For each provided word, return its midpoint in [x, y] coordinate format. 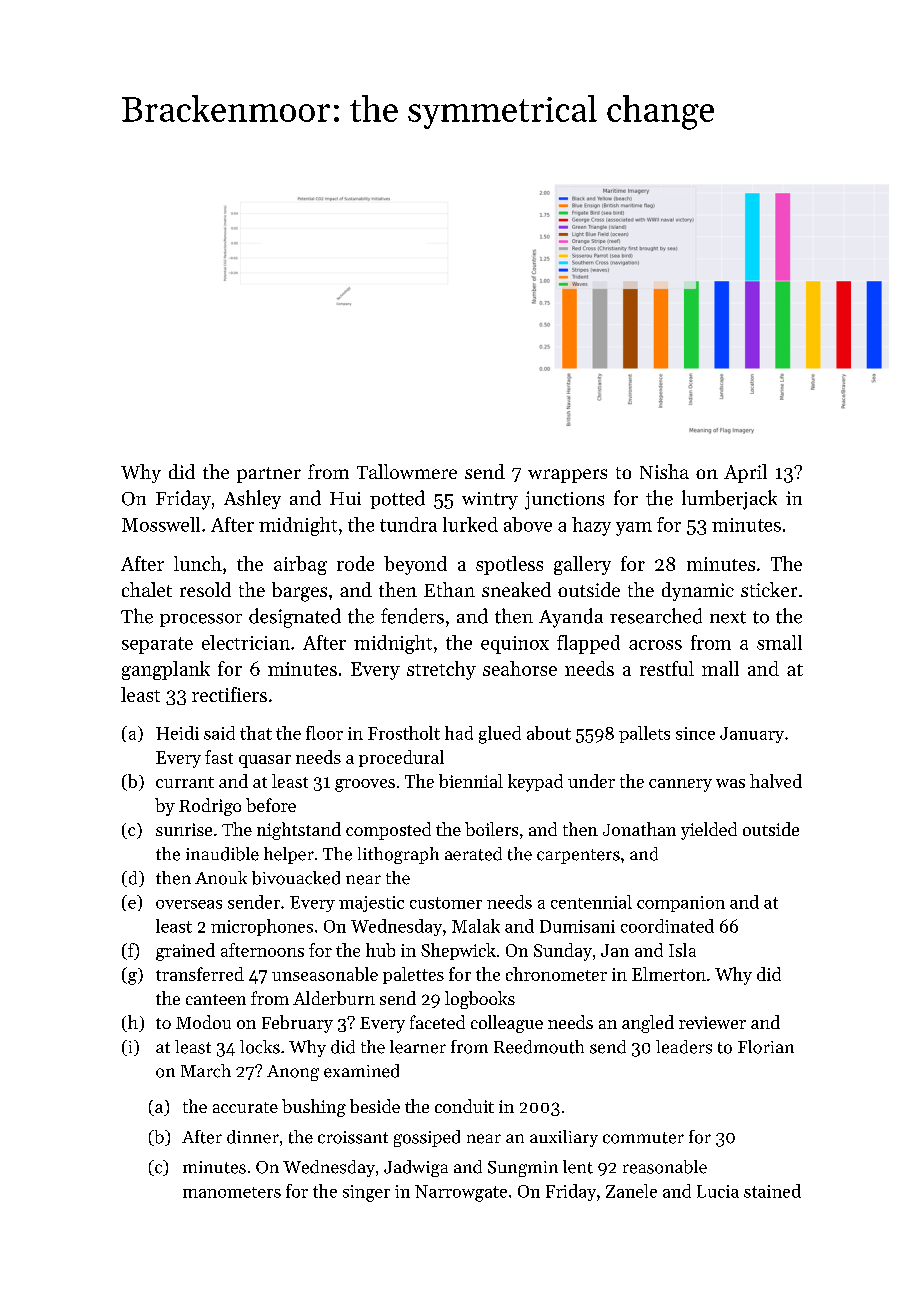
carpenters [578, 856]
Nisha [664, 471]
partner [269, 475]
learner [418, 1047]
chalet [147, 589]
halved [776, 781]
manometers [232, 1192]
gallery [582, 565]
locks [260, 1047]
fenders [412, 616]
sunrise [184, 829]
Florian [766, 1047]
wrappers [567, 476]
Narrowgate [461, 1193]
